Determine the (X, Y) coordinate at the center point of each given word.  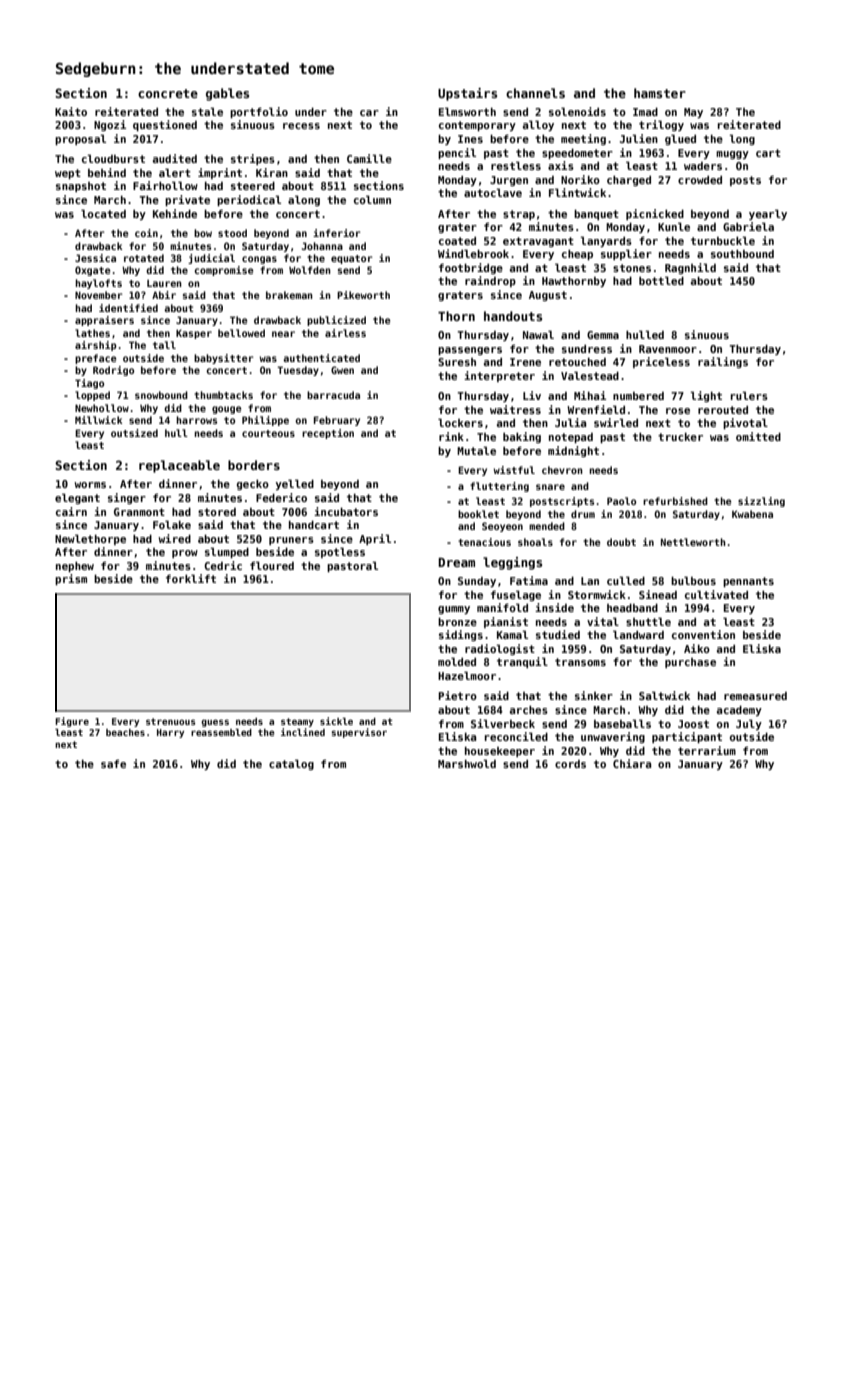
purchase (690, 663)
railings (723, 362)
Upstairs (467, 94)
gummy (454, 610)
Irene (525, 362)
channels (535, 93)
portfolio (259, 112)
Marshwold (467, 763)
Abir (164, 295)
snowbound (161, 395)
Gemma (603, 335)
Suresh (457, 362)
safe (113, 764)
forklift (191, 578)
